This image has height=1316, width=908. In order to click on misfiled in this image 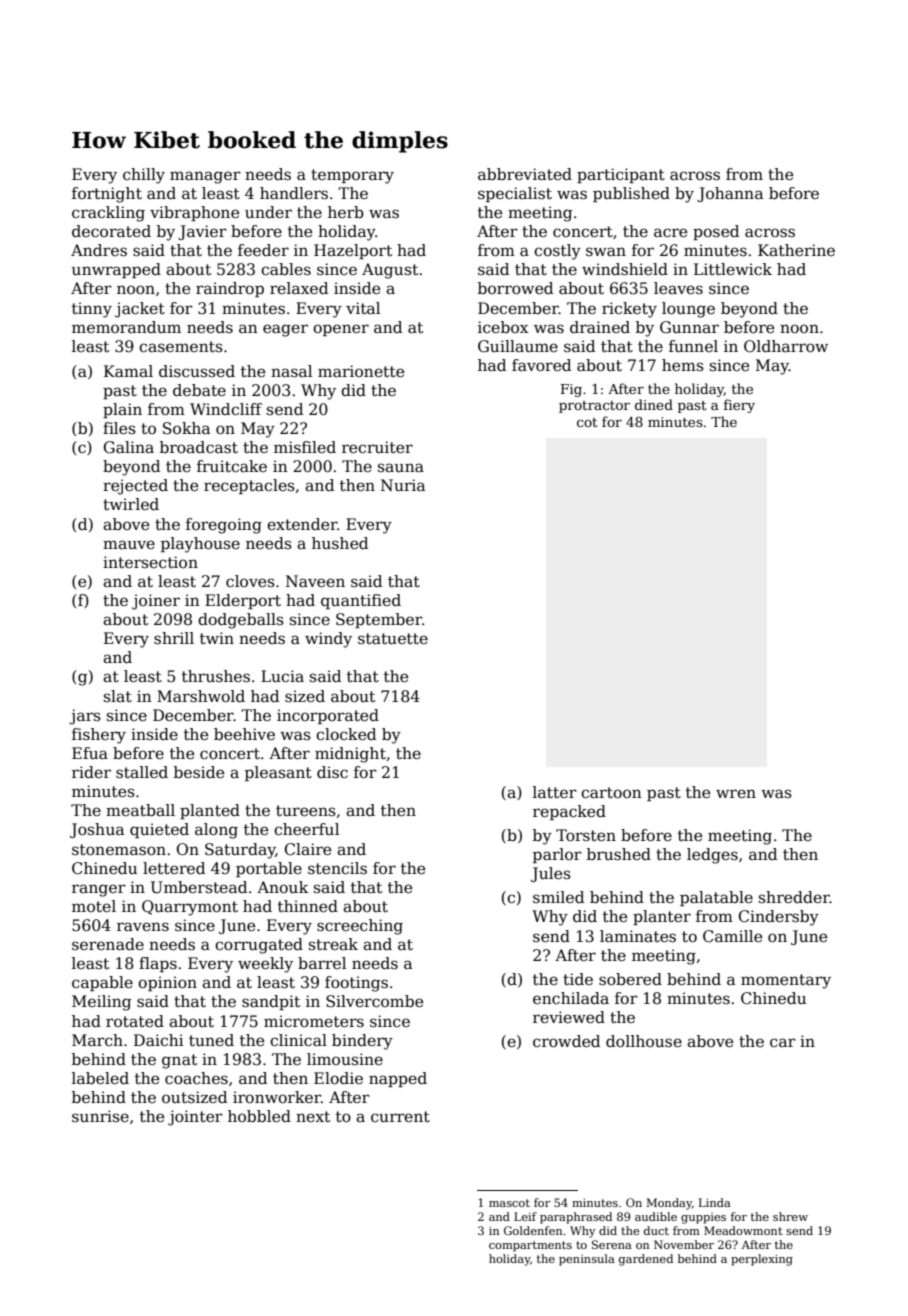, I will do `click(305, 447)`.
